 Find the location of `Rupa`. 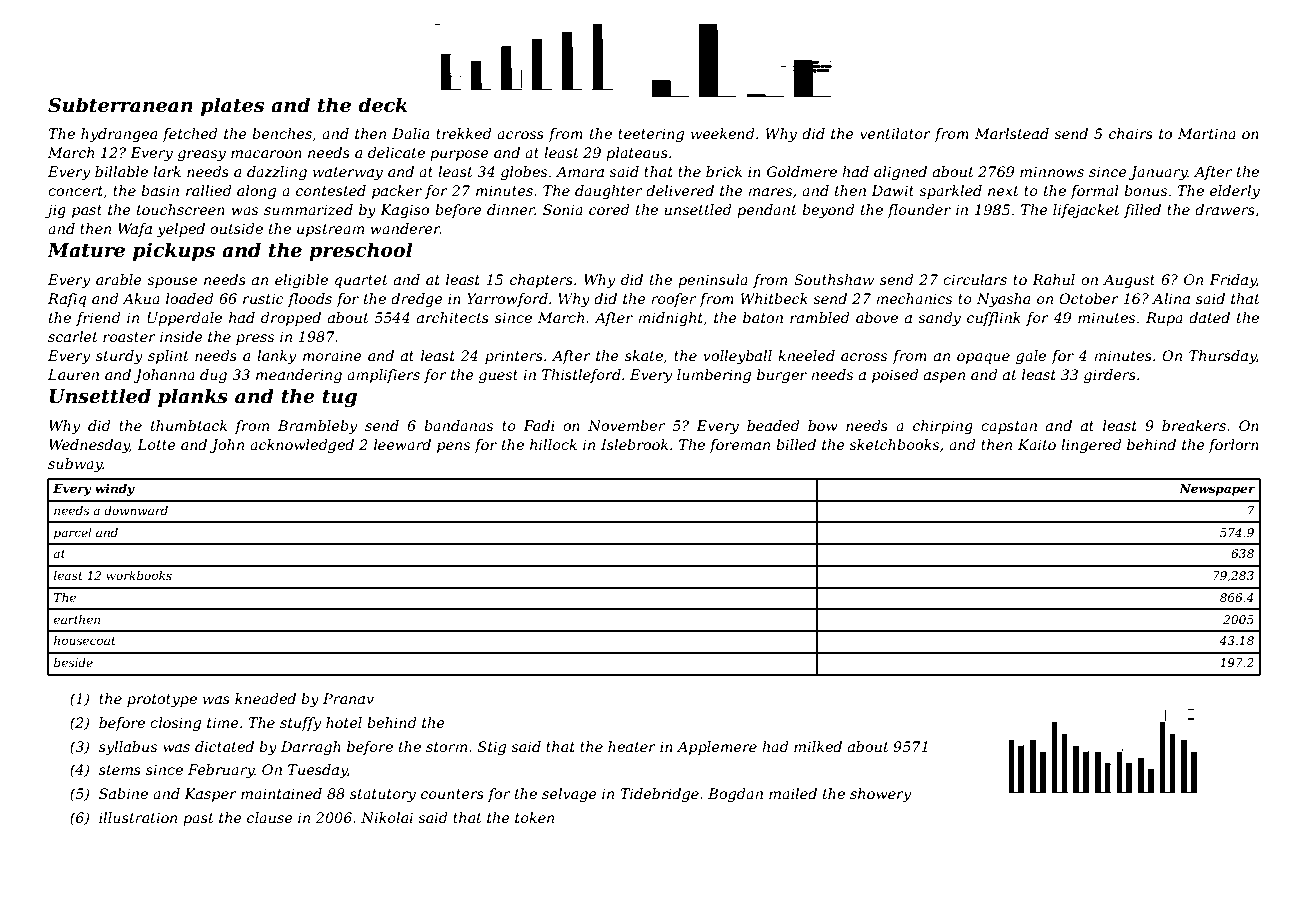

Rupa is located at coordinates (1164, 319).
